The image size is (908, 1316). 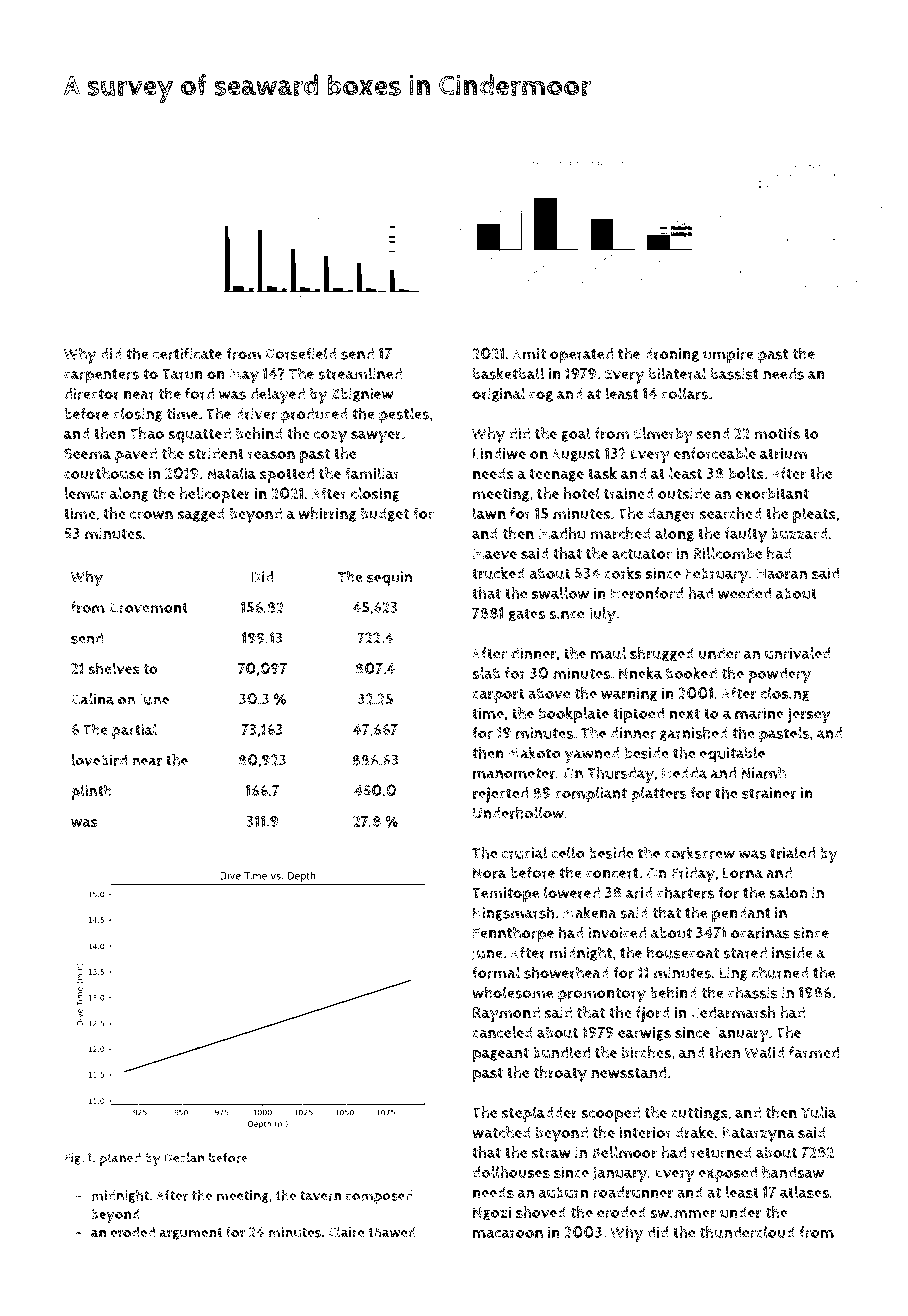 What do you see at coordinates (549, 693) in the screenshot?
I see `above` at bounding box center [549, 693].
